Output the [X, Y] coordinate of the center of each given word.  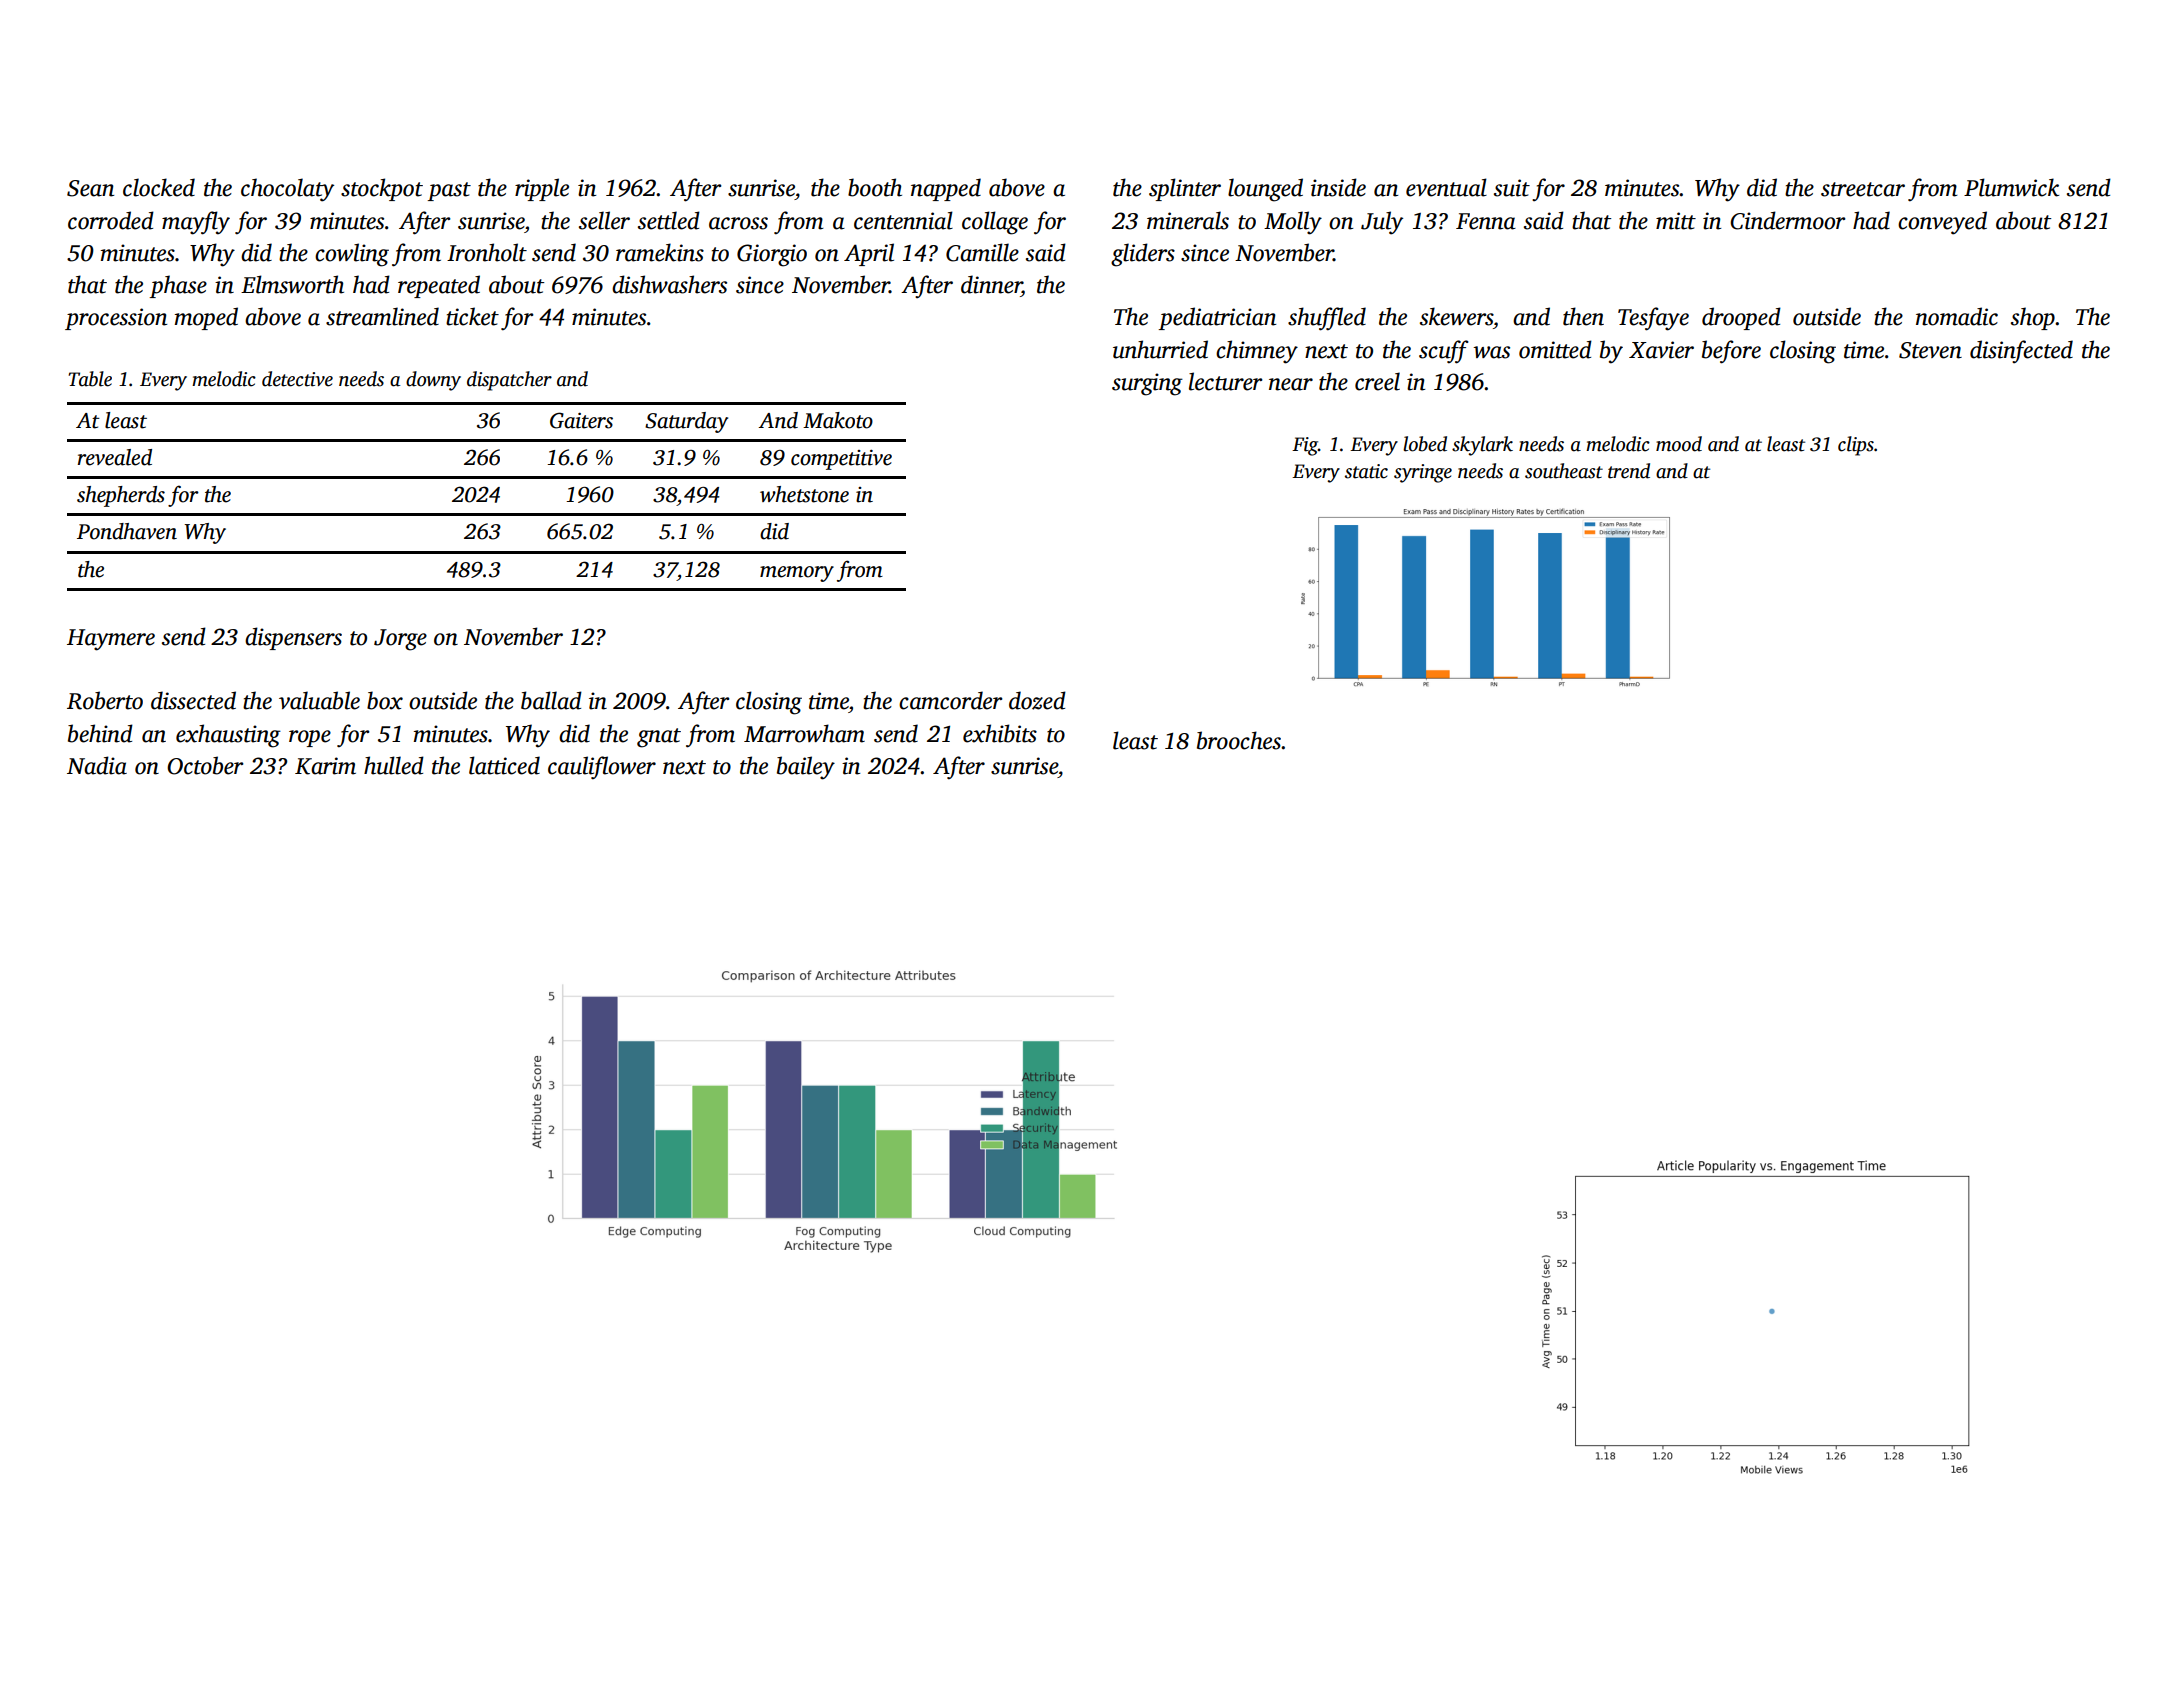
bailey [806, 768]
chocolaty [287, 190]
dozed [1037, 700]
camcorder [950, 700]
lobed [1425, 444]
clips [1856, 446]
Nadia [97, 765]
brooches [1239, 740]
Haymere [111, 640]
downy [433, 381]
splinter [1185, 189]
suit [1512, 188]
